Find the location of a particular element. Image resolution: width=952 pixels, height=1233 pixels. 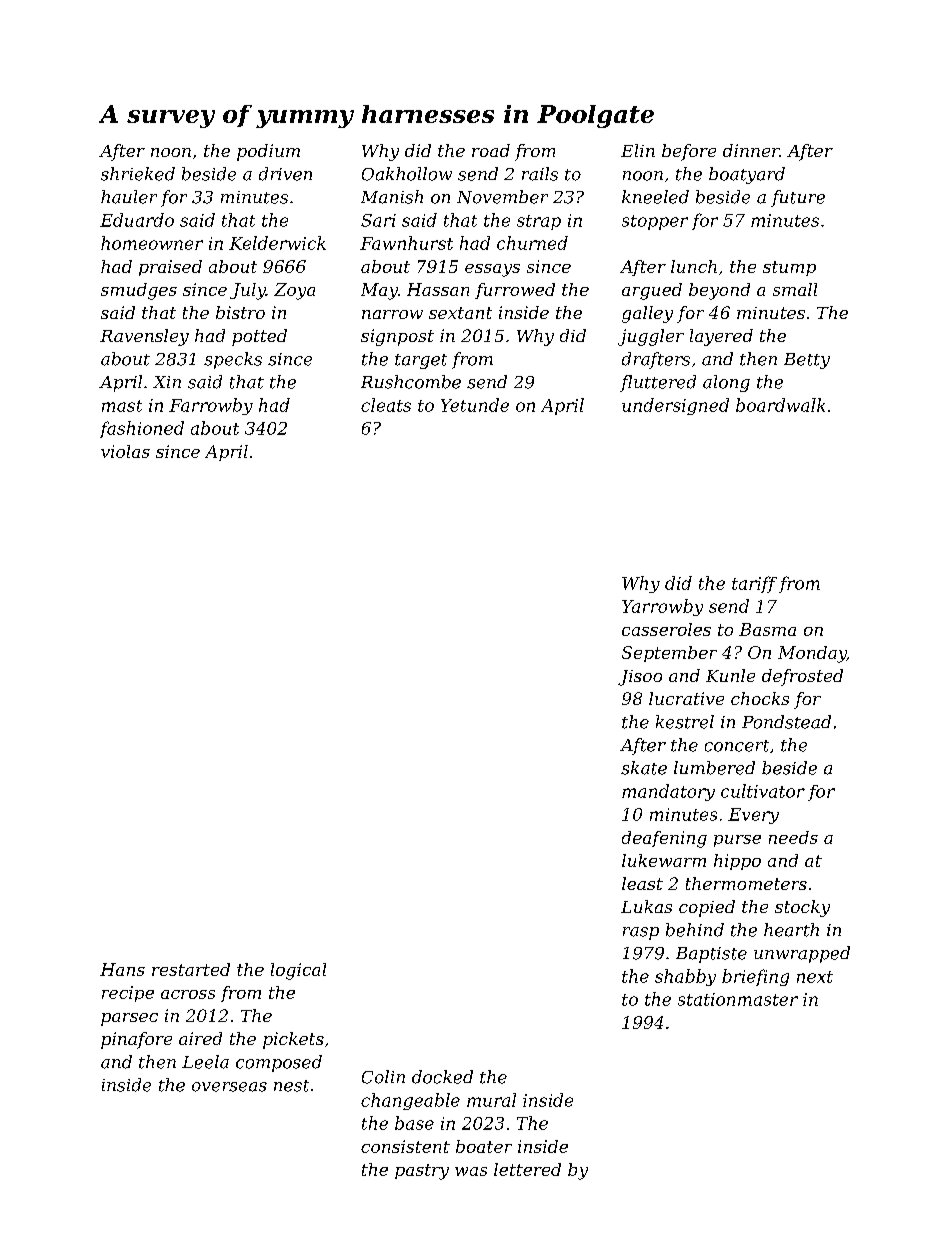

violas is located at coordinates (125, 451).
